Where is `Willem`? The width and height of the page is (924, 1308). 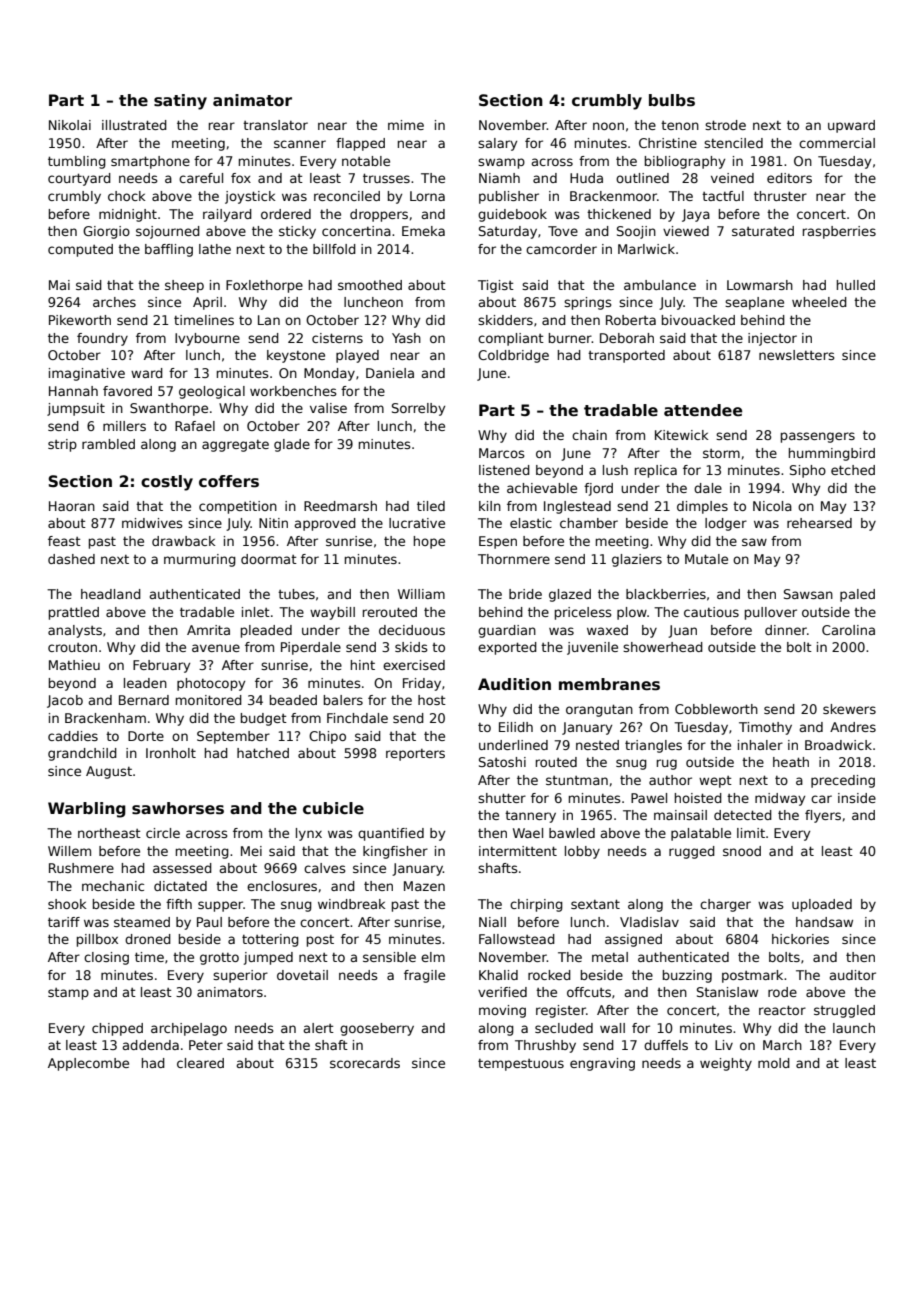 Willem is located at coordinates (69, 851).
